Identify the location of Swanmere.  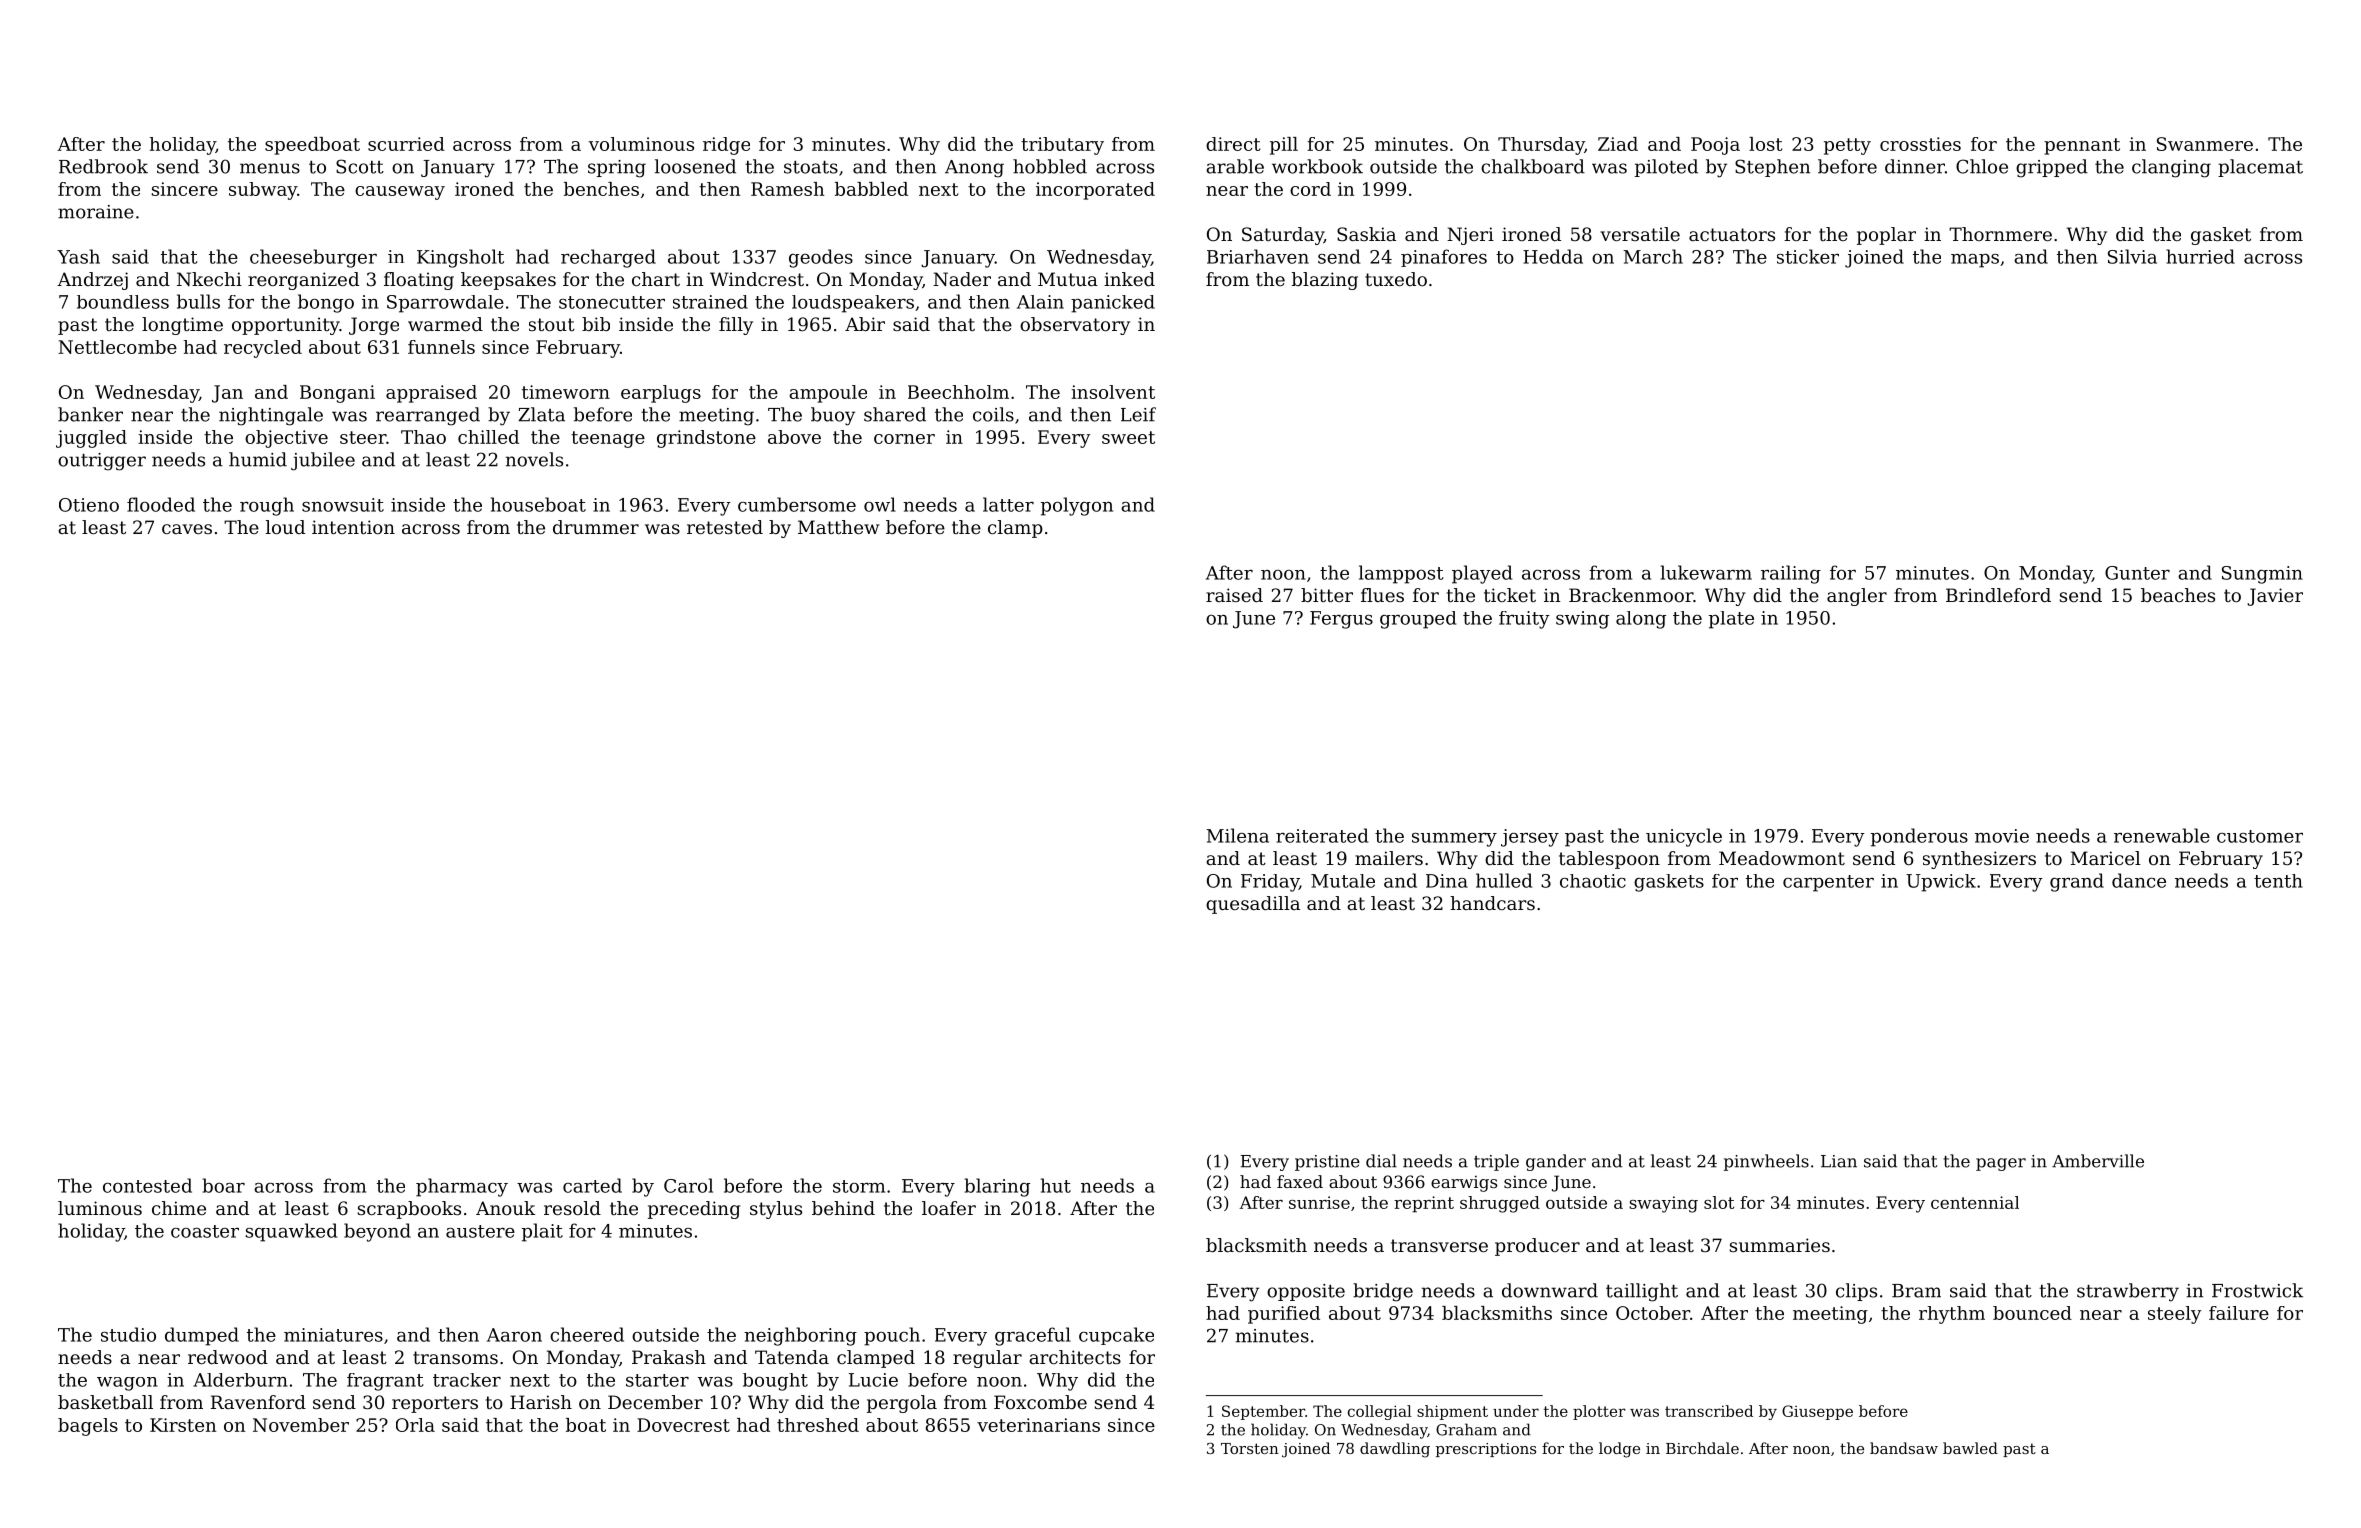
(2205, 144).
